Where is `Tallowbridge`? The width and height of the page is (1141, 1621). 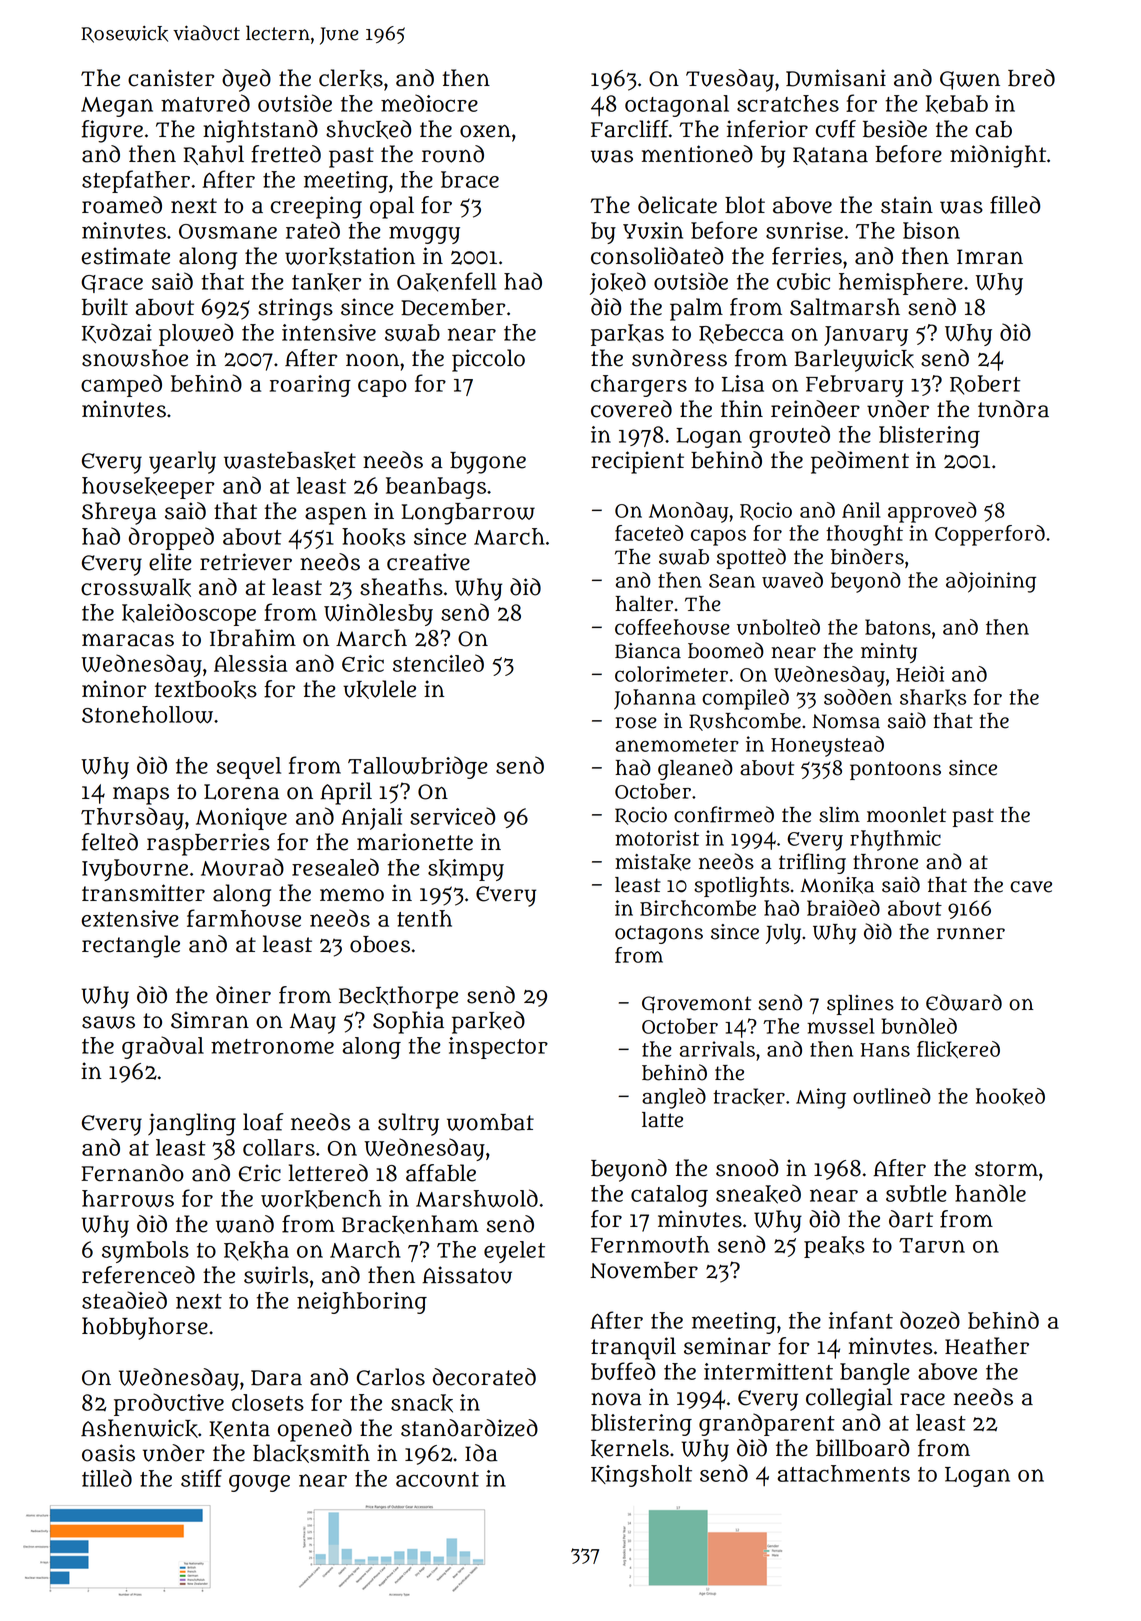 Tallowbridge is located at coordinates (418, 767).
